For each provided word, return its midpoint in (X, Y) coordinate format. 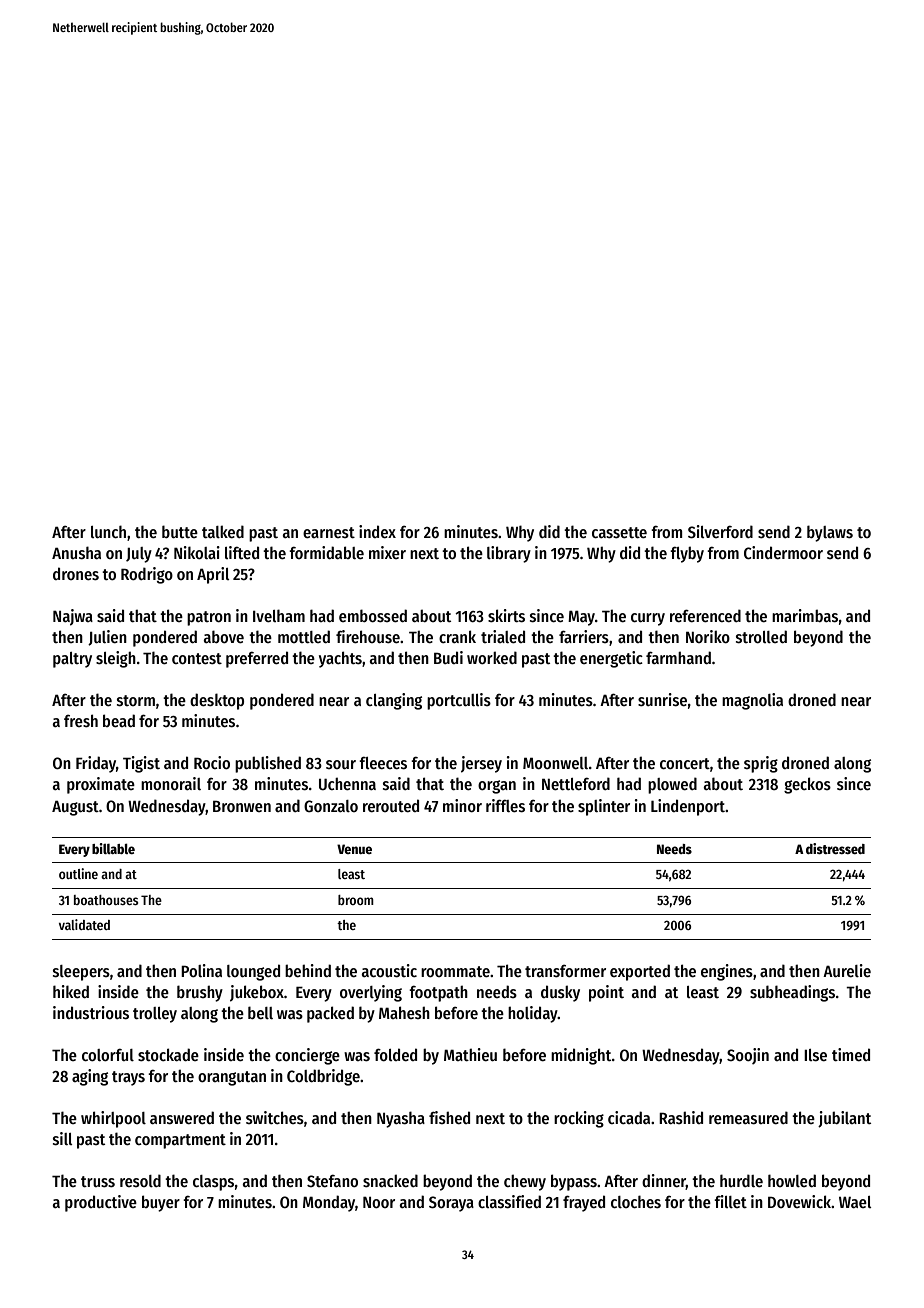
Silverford (720, 531)
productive (101, 1203)
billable (113, 848)
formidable (326, 552)
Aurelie (847, 970)
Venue (354, 849)
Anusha (76, 552)
